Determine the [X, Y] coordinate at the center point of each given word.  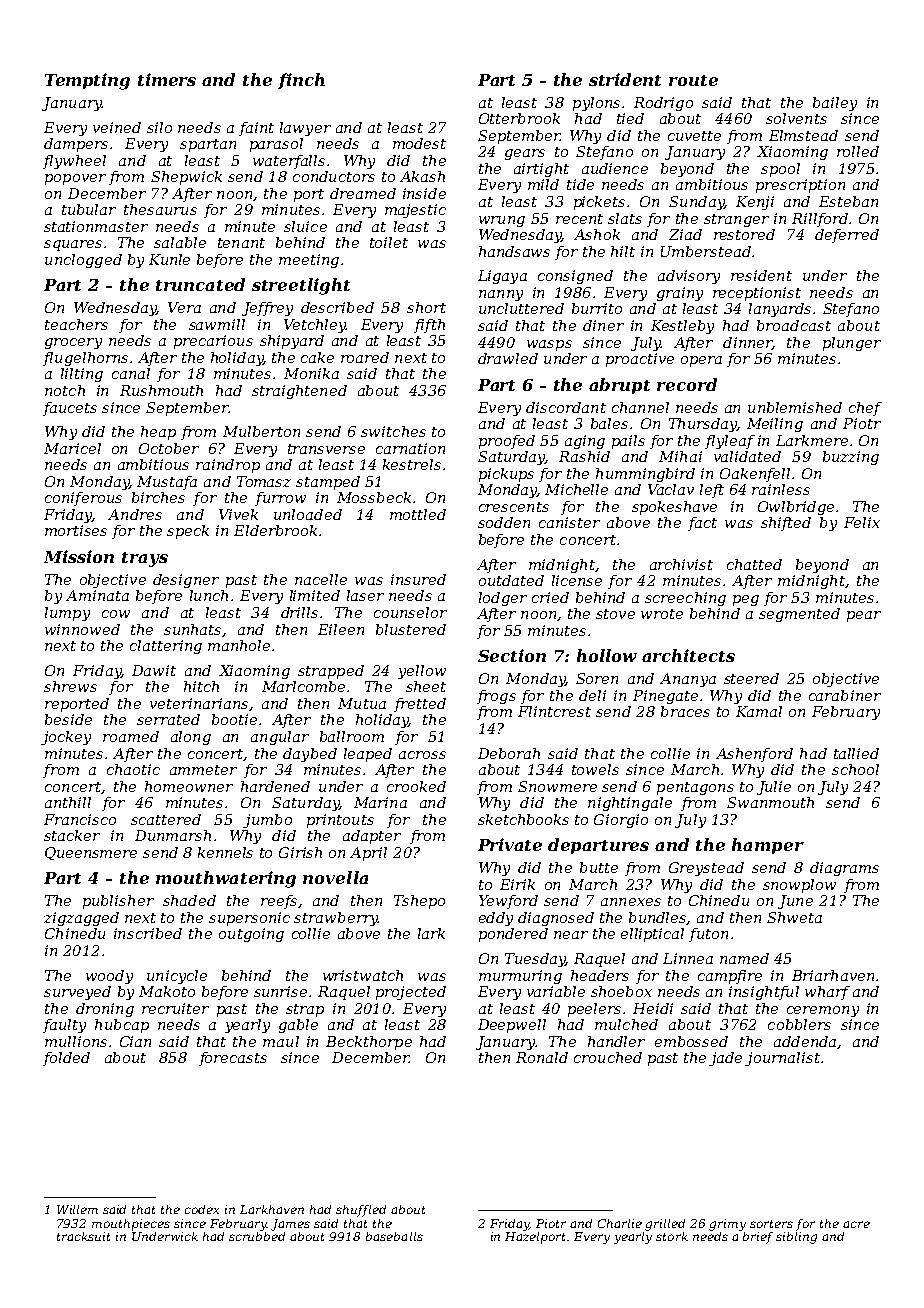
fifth [429, 326]
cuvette [694, 136]
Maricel [72, 448]
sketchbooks [523, 819]
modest [419, 143]
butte [599, 867]
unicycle [177, 977]
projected [411, 993]
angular [280, 738]
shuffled [361, 1211]
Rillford [820, 220]
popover [75, 179]
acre [856, 1224]
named [744, 958]
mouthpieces [131, 1225]
